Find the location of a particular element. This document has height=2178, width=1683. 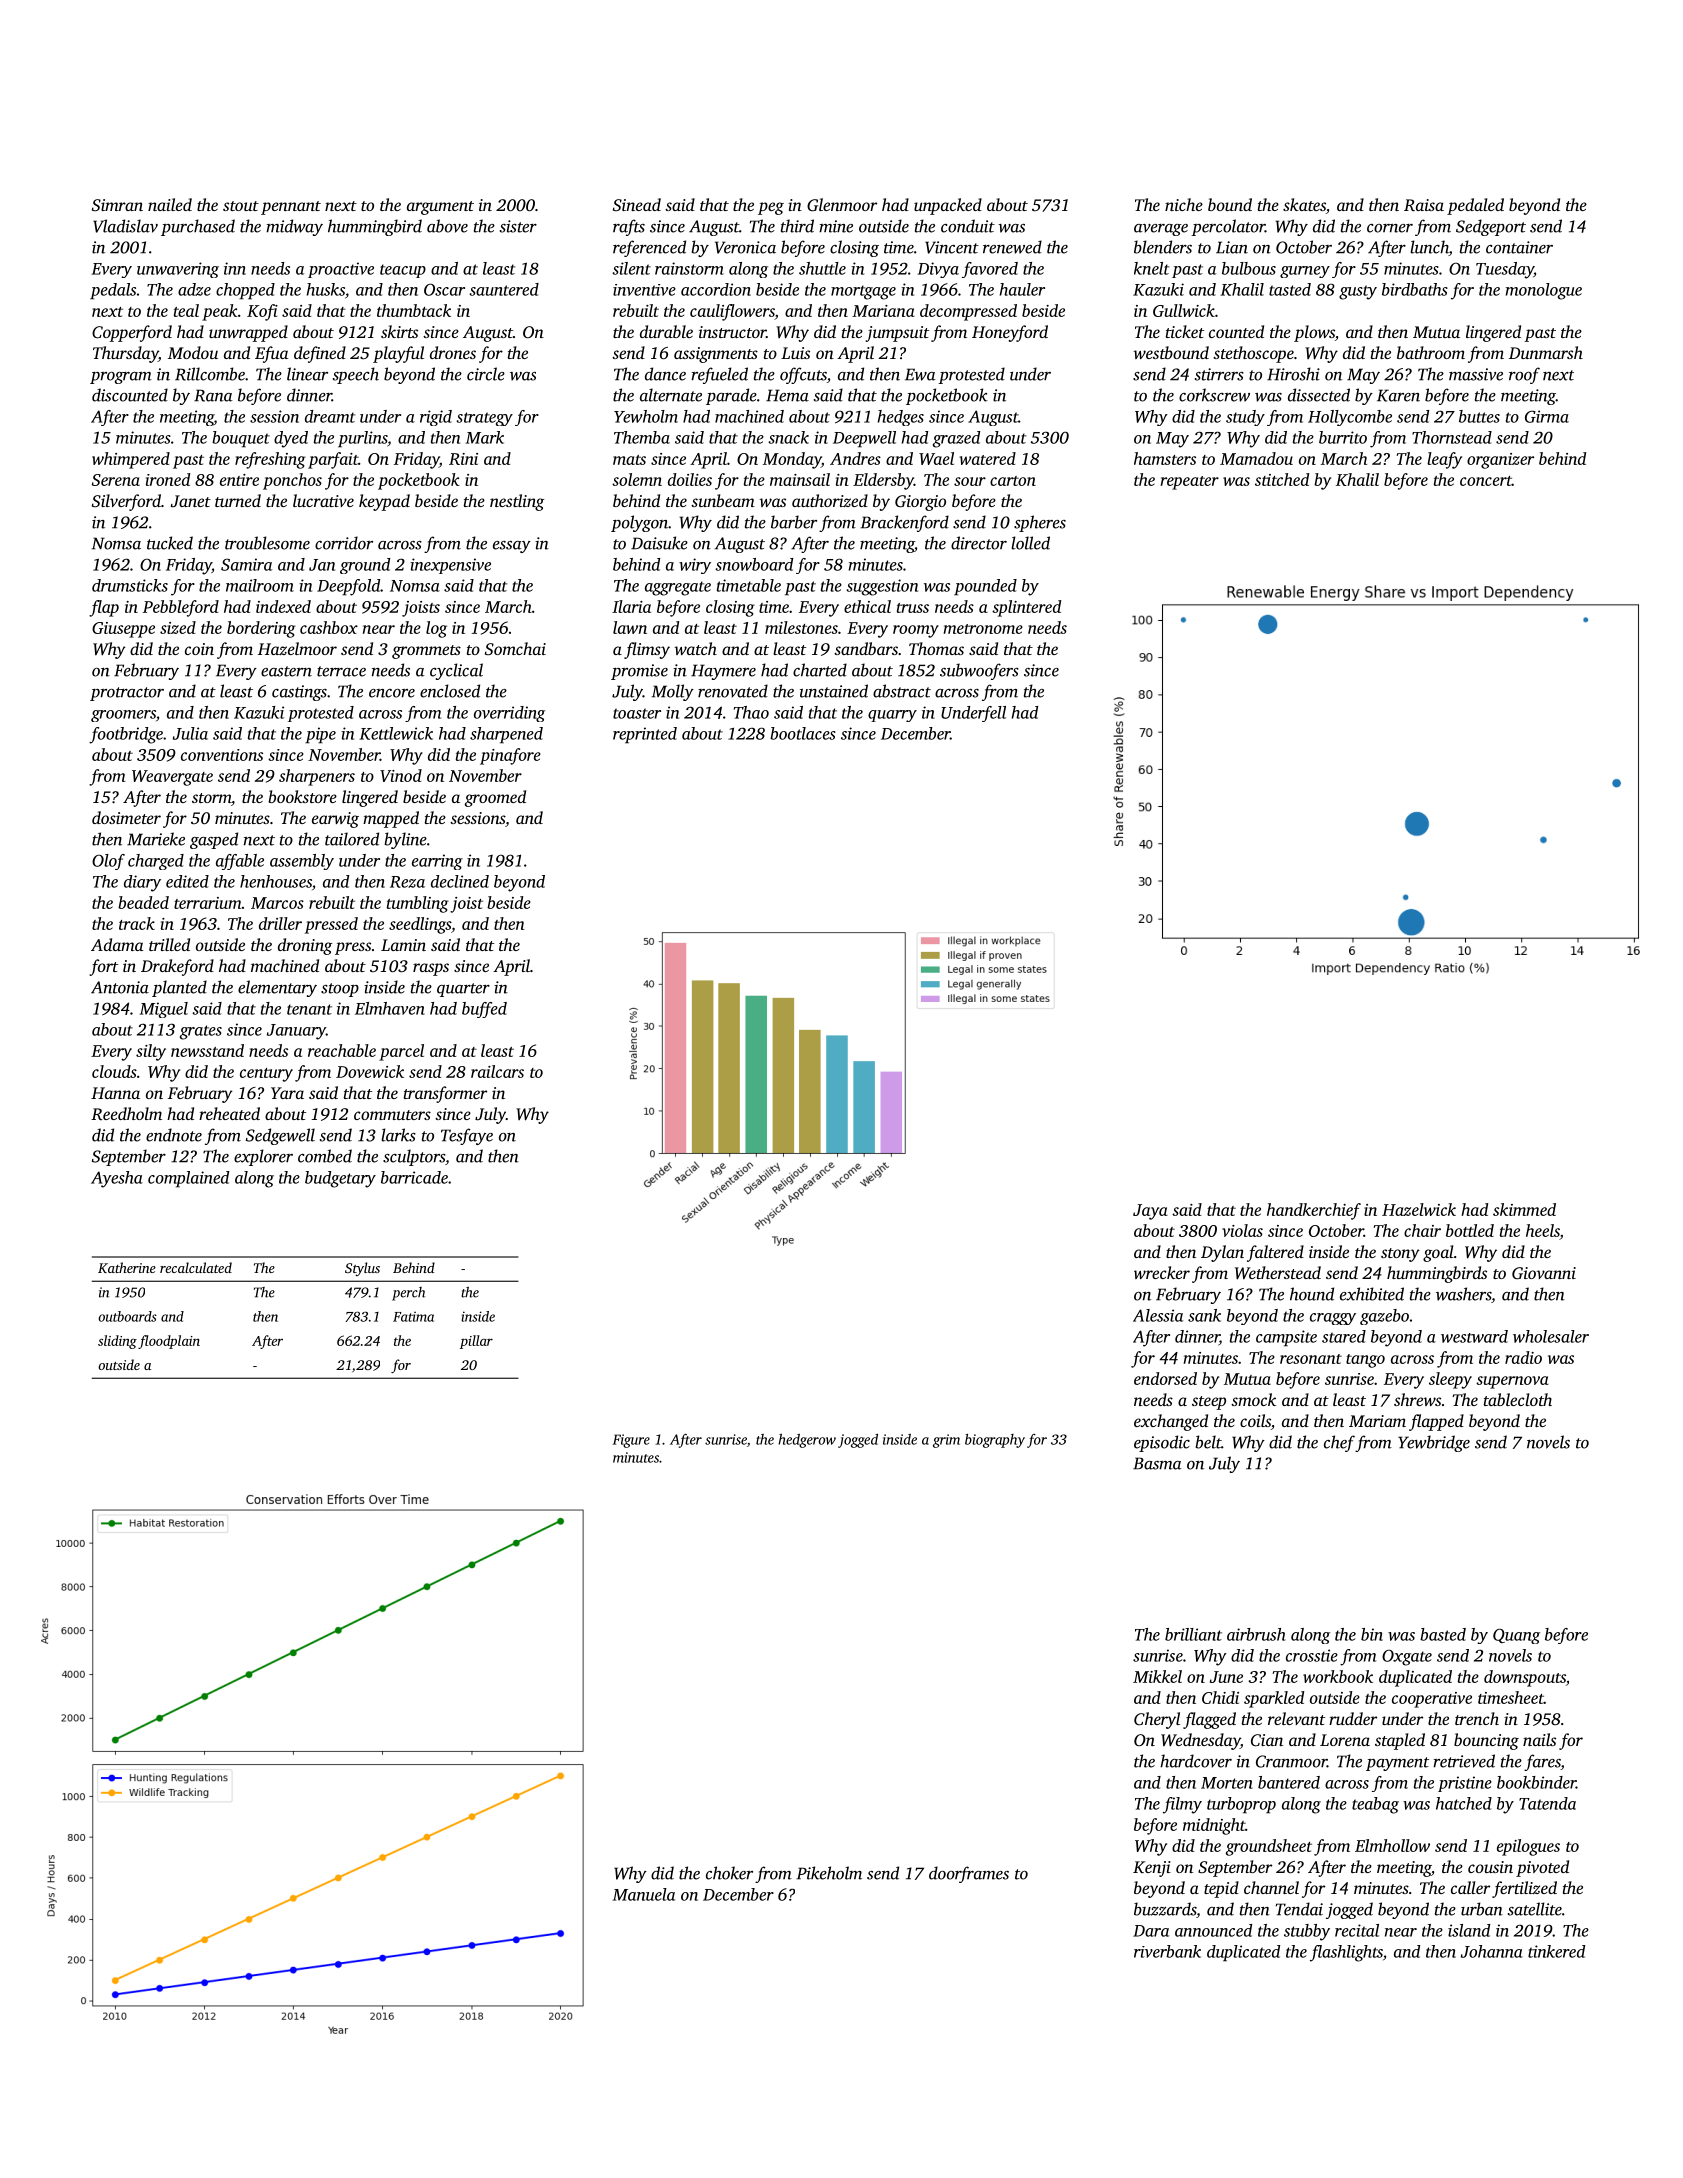

unpacked is located at coordinates (948, 206).
